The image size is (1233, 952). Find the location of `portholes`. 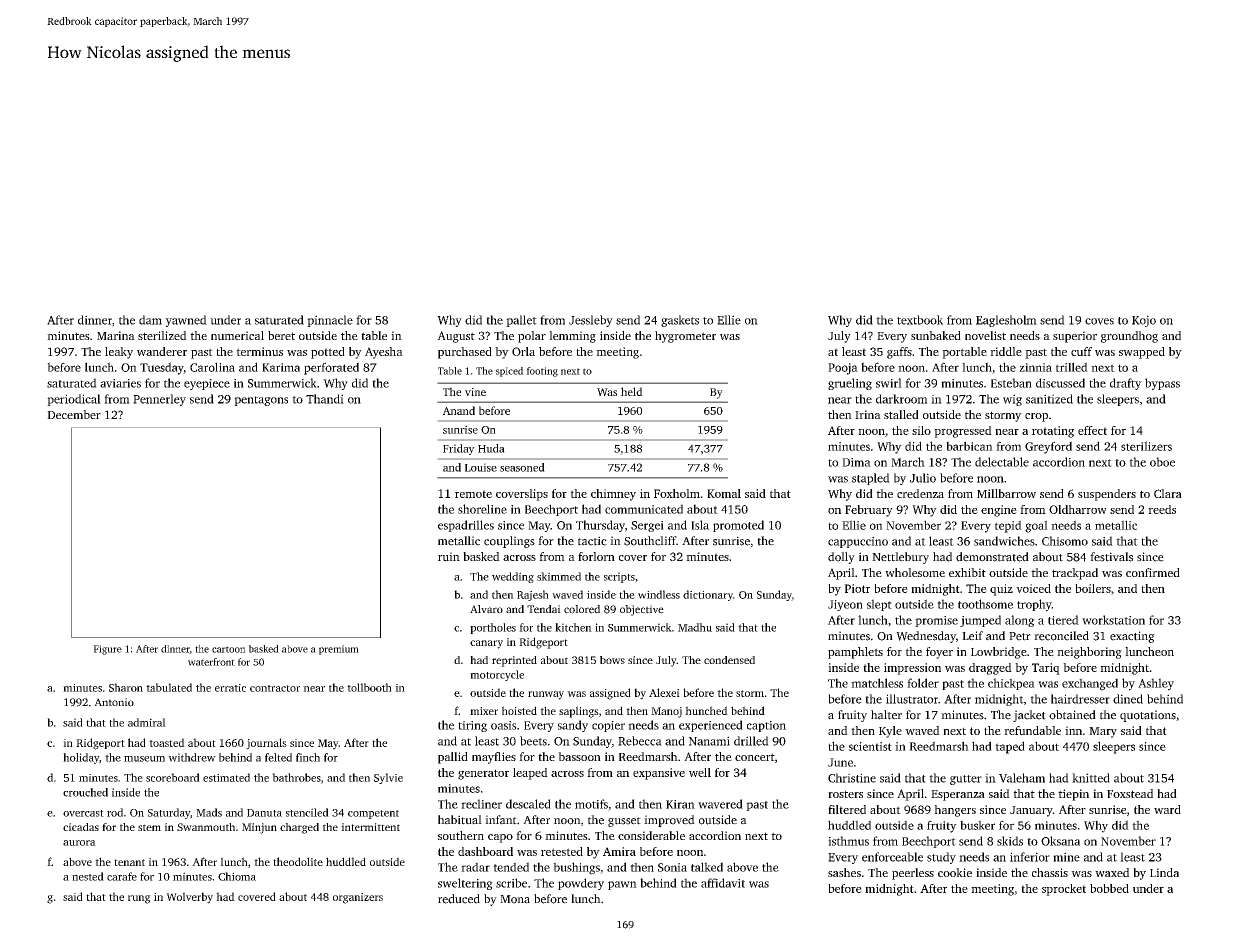

portholes is located at coordinates (493, 628).
